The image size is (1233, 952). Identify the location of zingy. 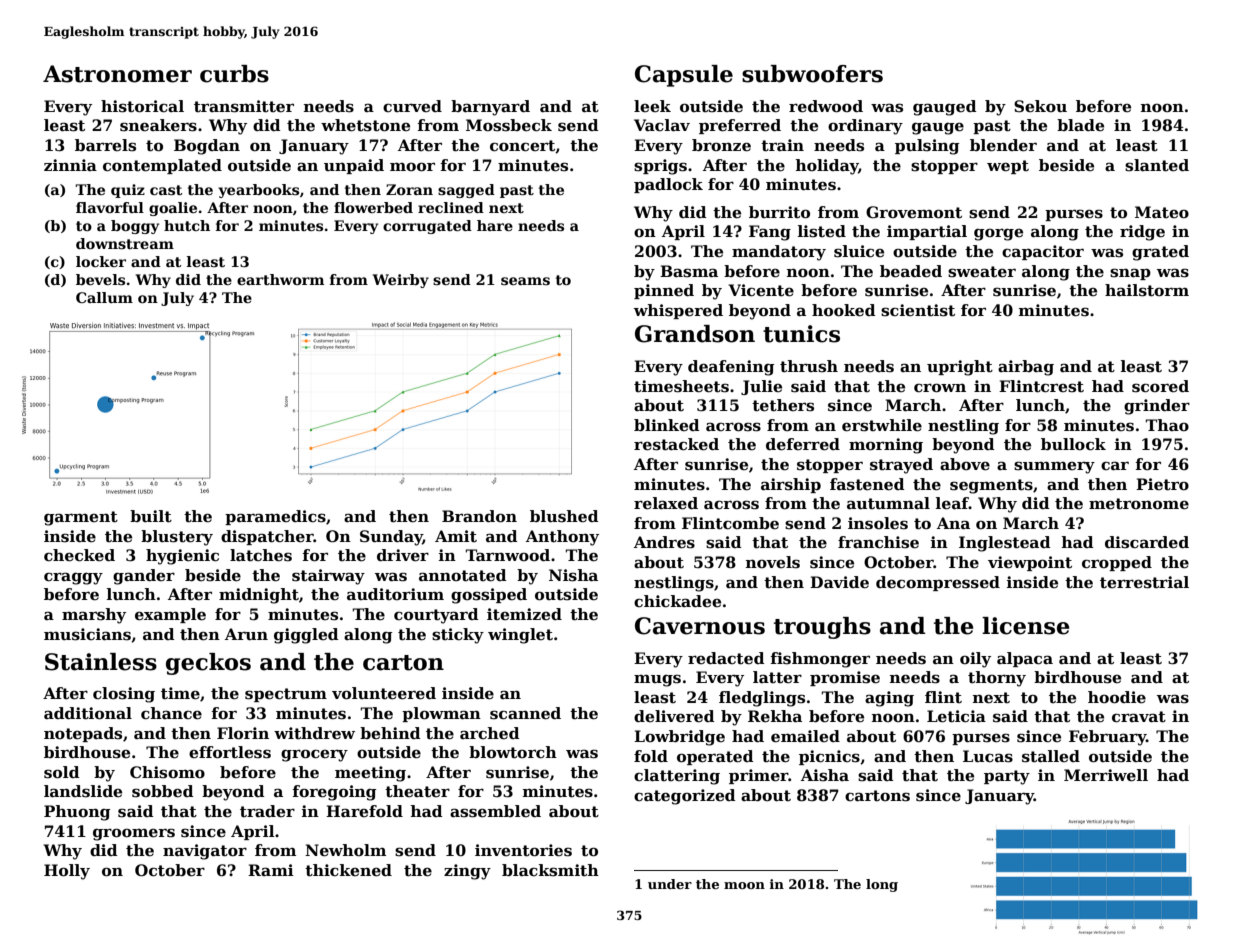
(467, 872).
